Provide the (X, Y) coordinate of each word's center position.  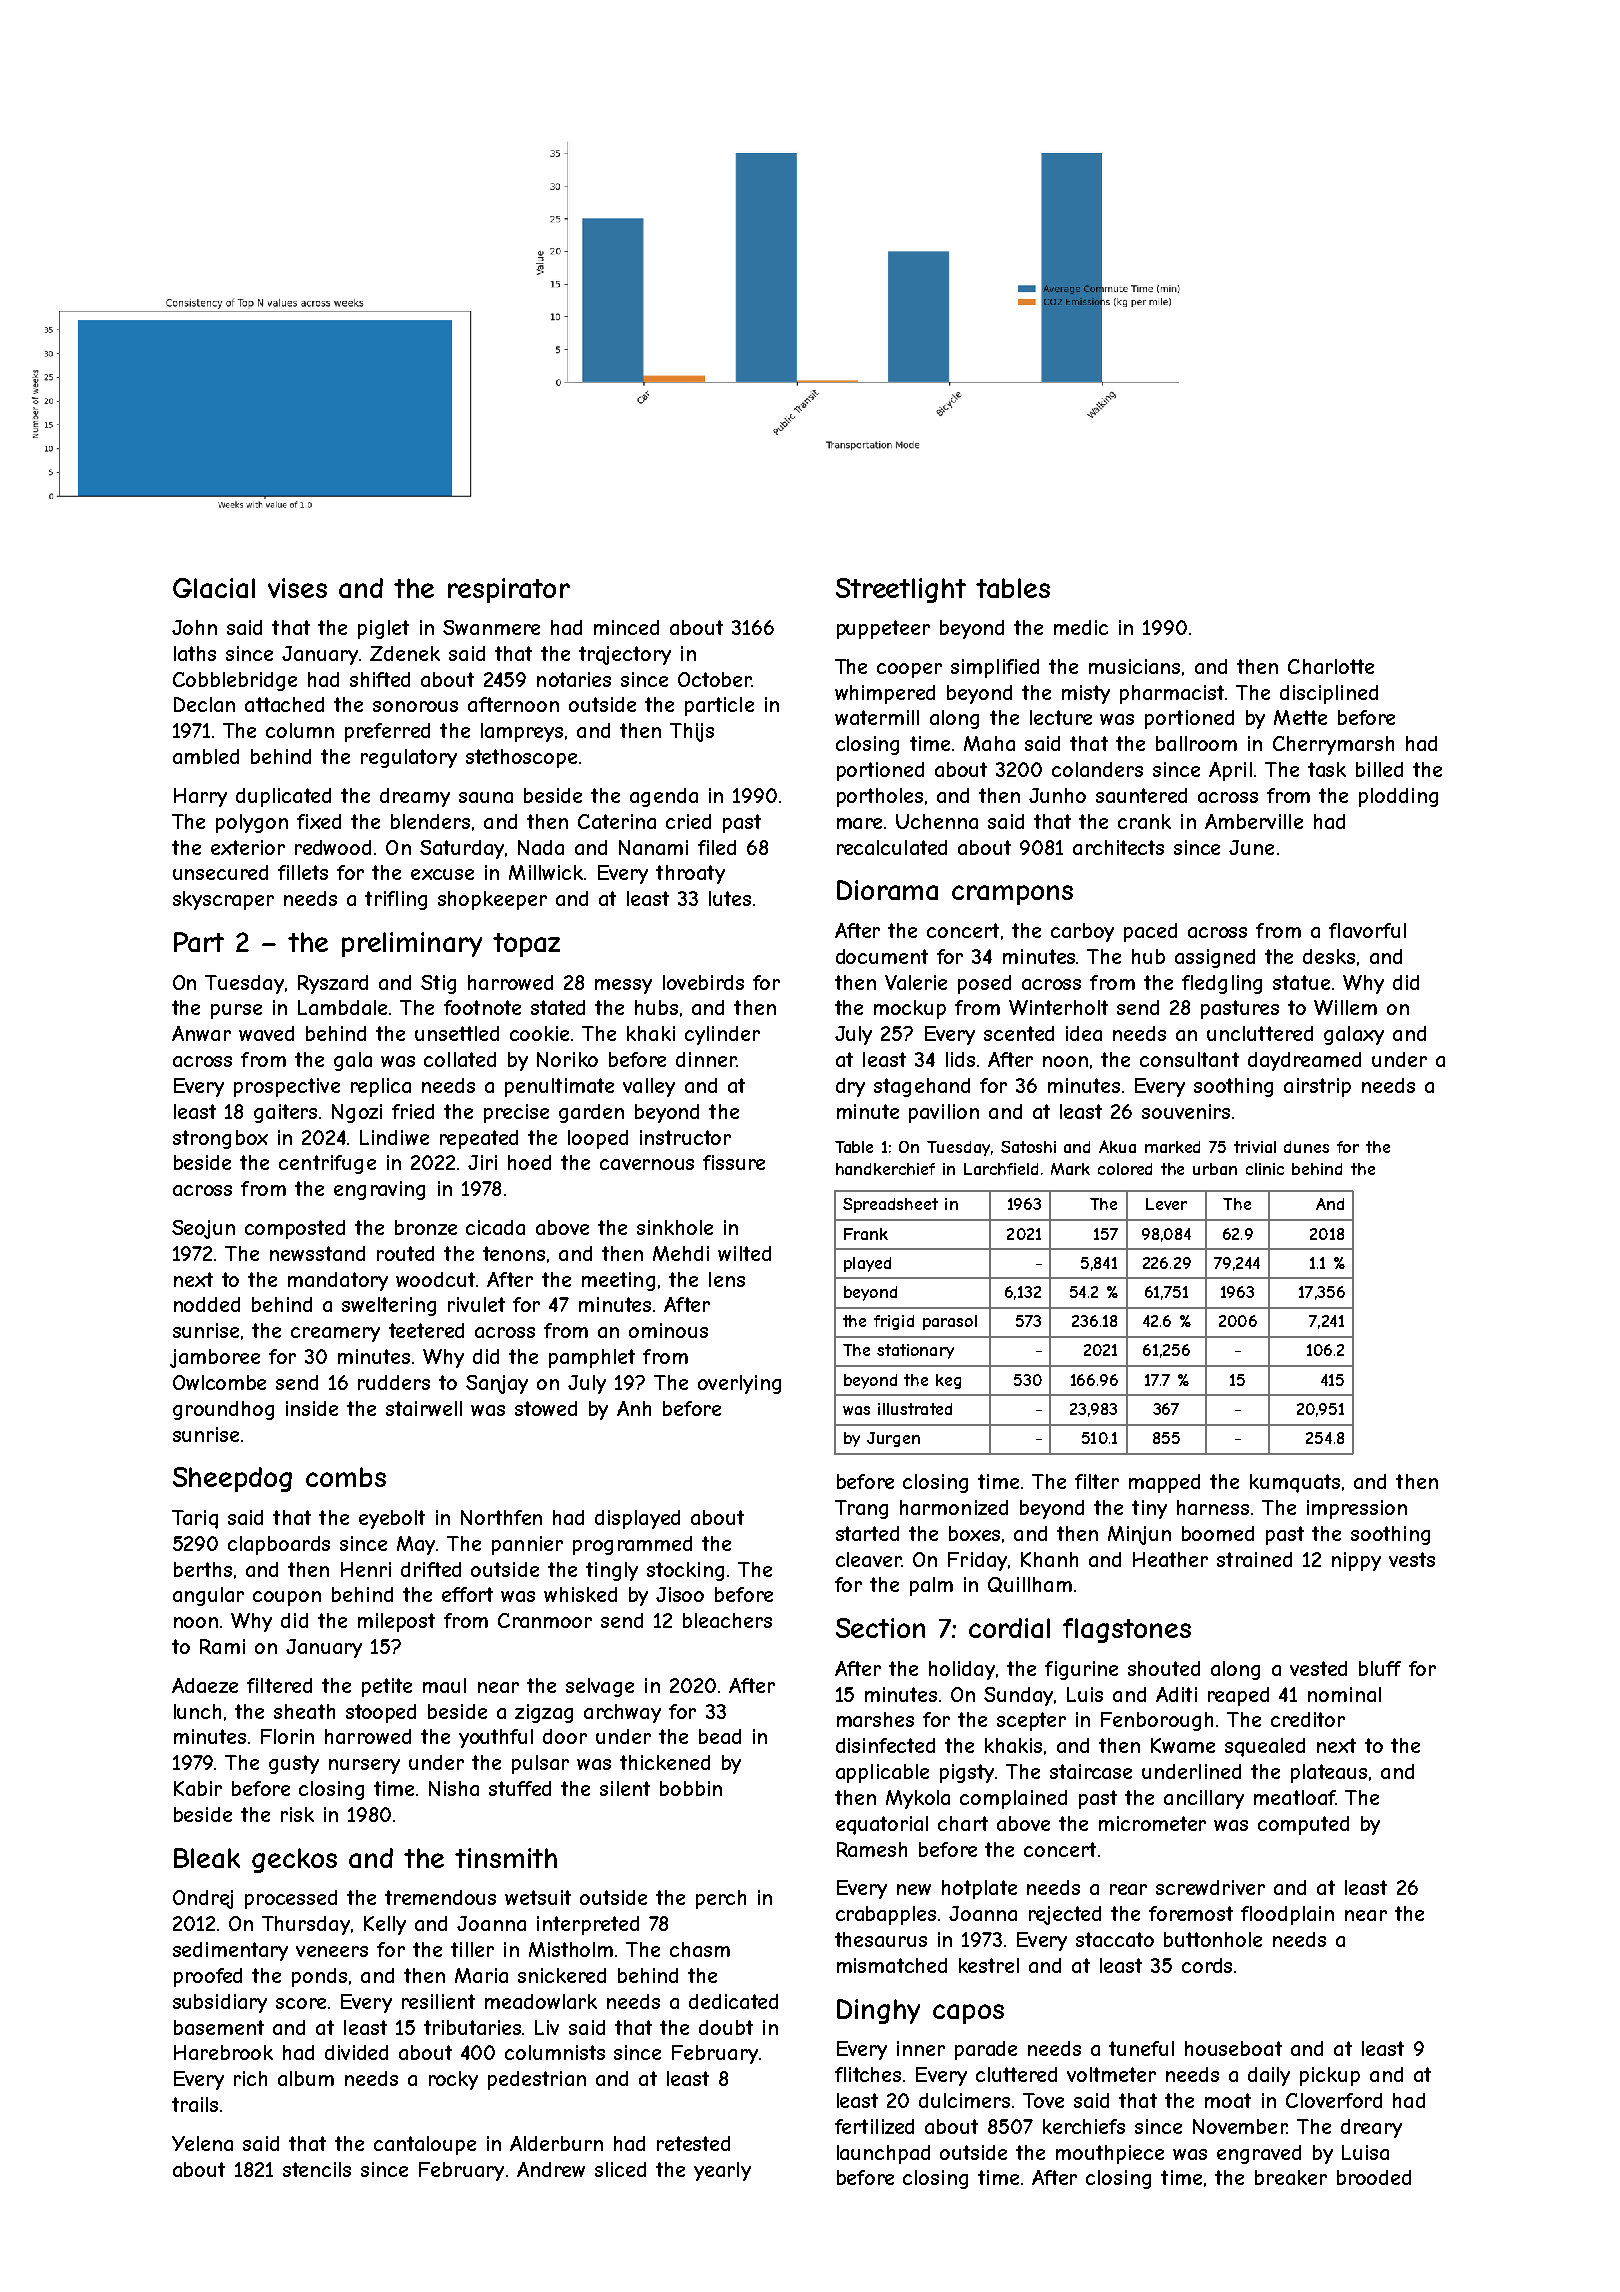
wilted (744, 1253)
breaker (1291, 2177)
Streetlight (901, 590)
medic (1081, 627)
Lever (1166, 1204)
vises (297, 588)
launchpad (883, 2154)
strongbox (220, 1139)
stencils (317, 2169)
